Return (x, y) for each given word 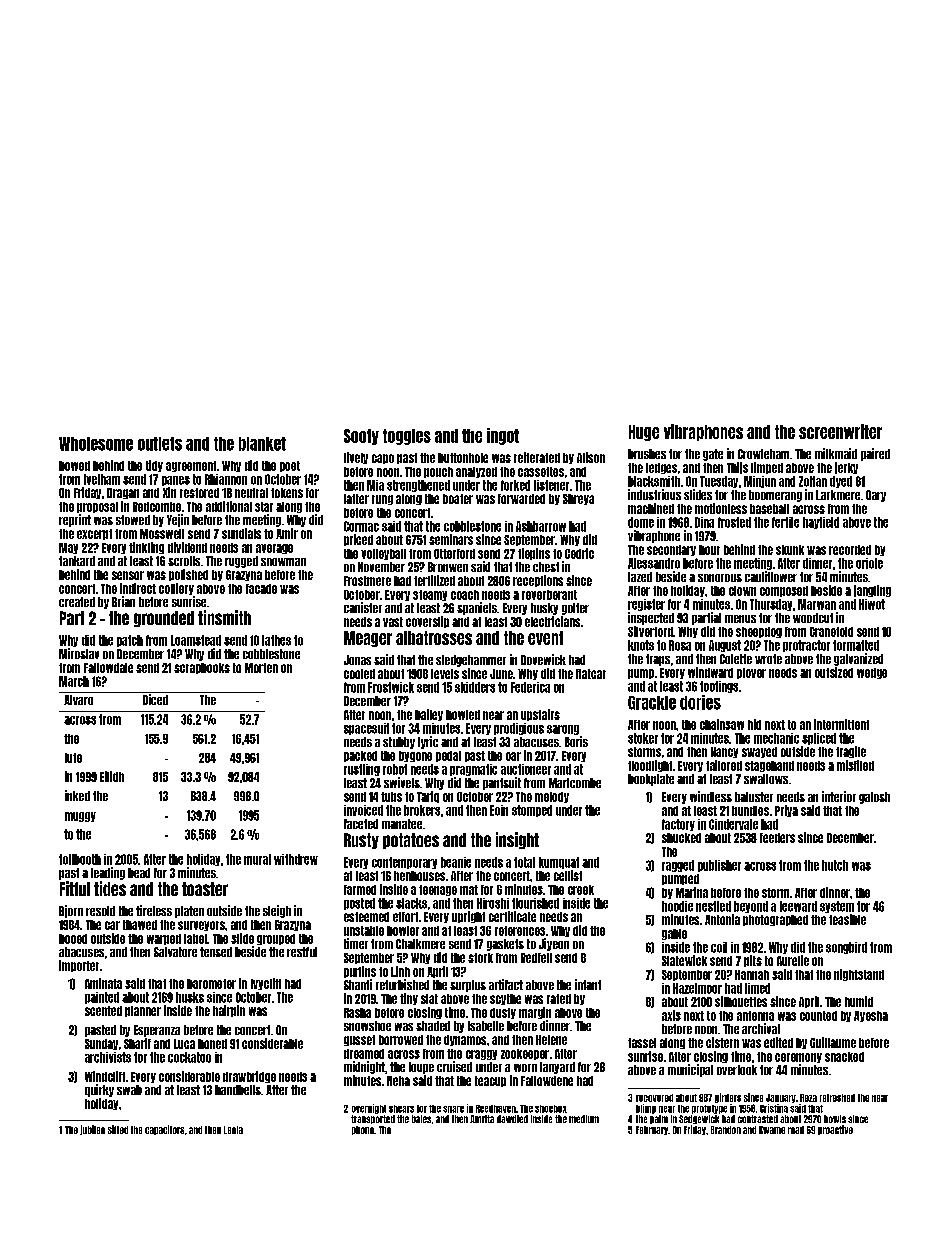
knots (641, 645)
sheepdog (759, 632)
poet (290, 466)
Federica (530, 687)
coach (465, 595)
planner (143, 1011)
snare (453, 1109)
